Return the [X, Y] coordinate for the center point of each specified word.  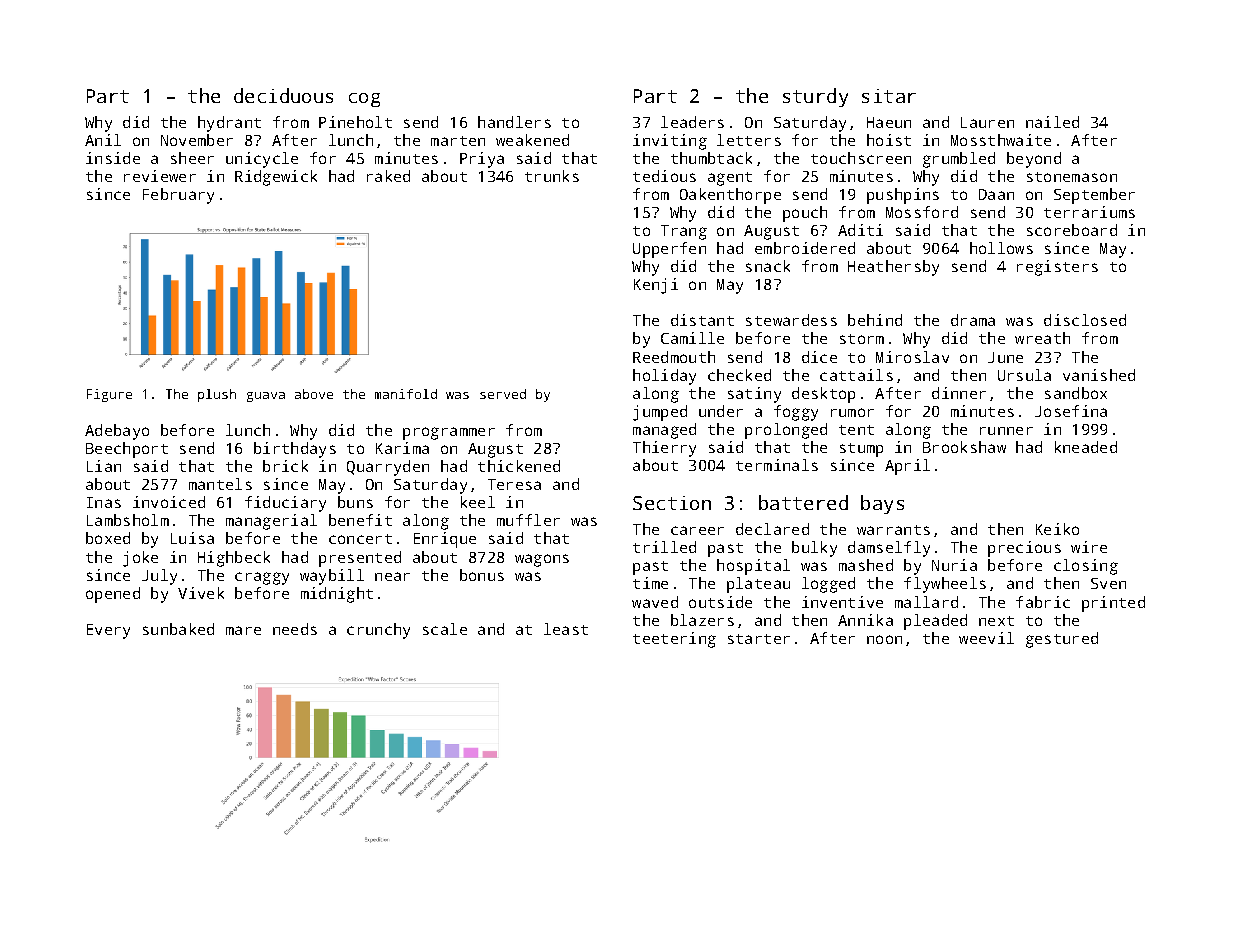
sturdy [815, 97]
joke [140, 559]
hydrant [229, 124]
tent [856, 430]
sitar [889, 96]
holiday [664, 377]
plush [217, 395]
